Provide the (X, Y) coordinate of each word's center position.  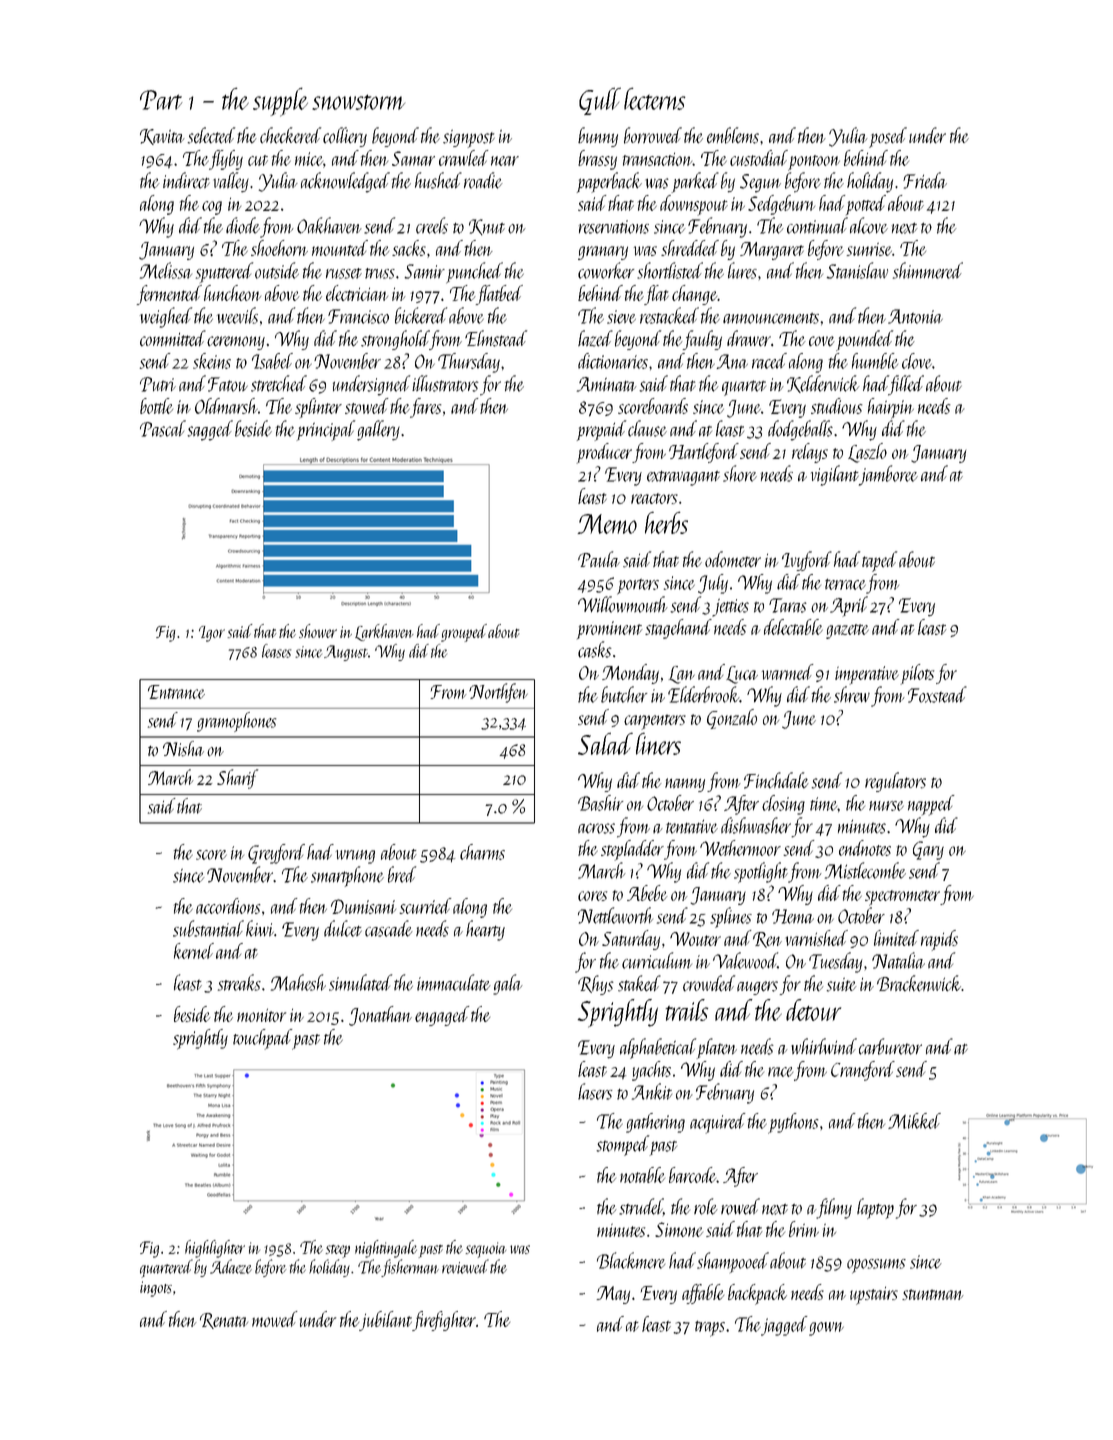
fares (425, 408)
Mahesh (298, 982)
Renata (224, 1321)
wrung (355, 857)
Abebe (647, 893)
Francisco (358, 316)
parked (695, 182)
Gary (928, 850)
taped (879, 561)
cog (212, 208)
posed (888, 137)
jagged (784, 1326)
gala (508, 984)
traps (710, 1328)
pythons (793, 1123)
